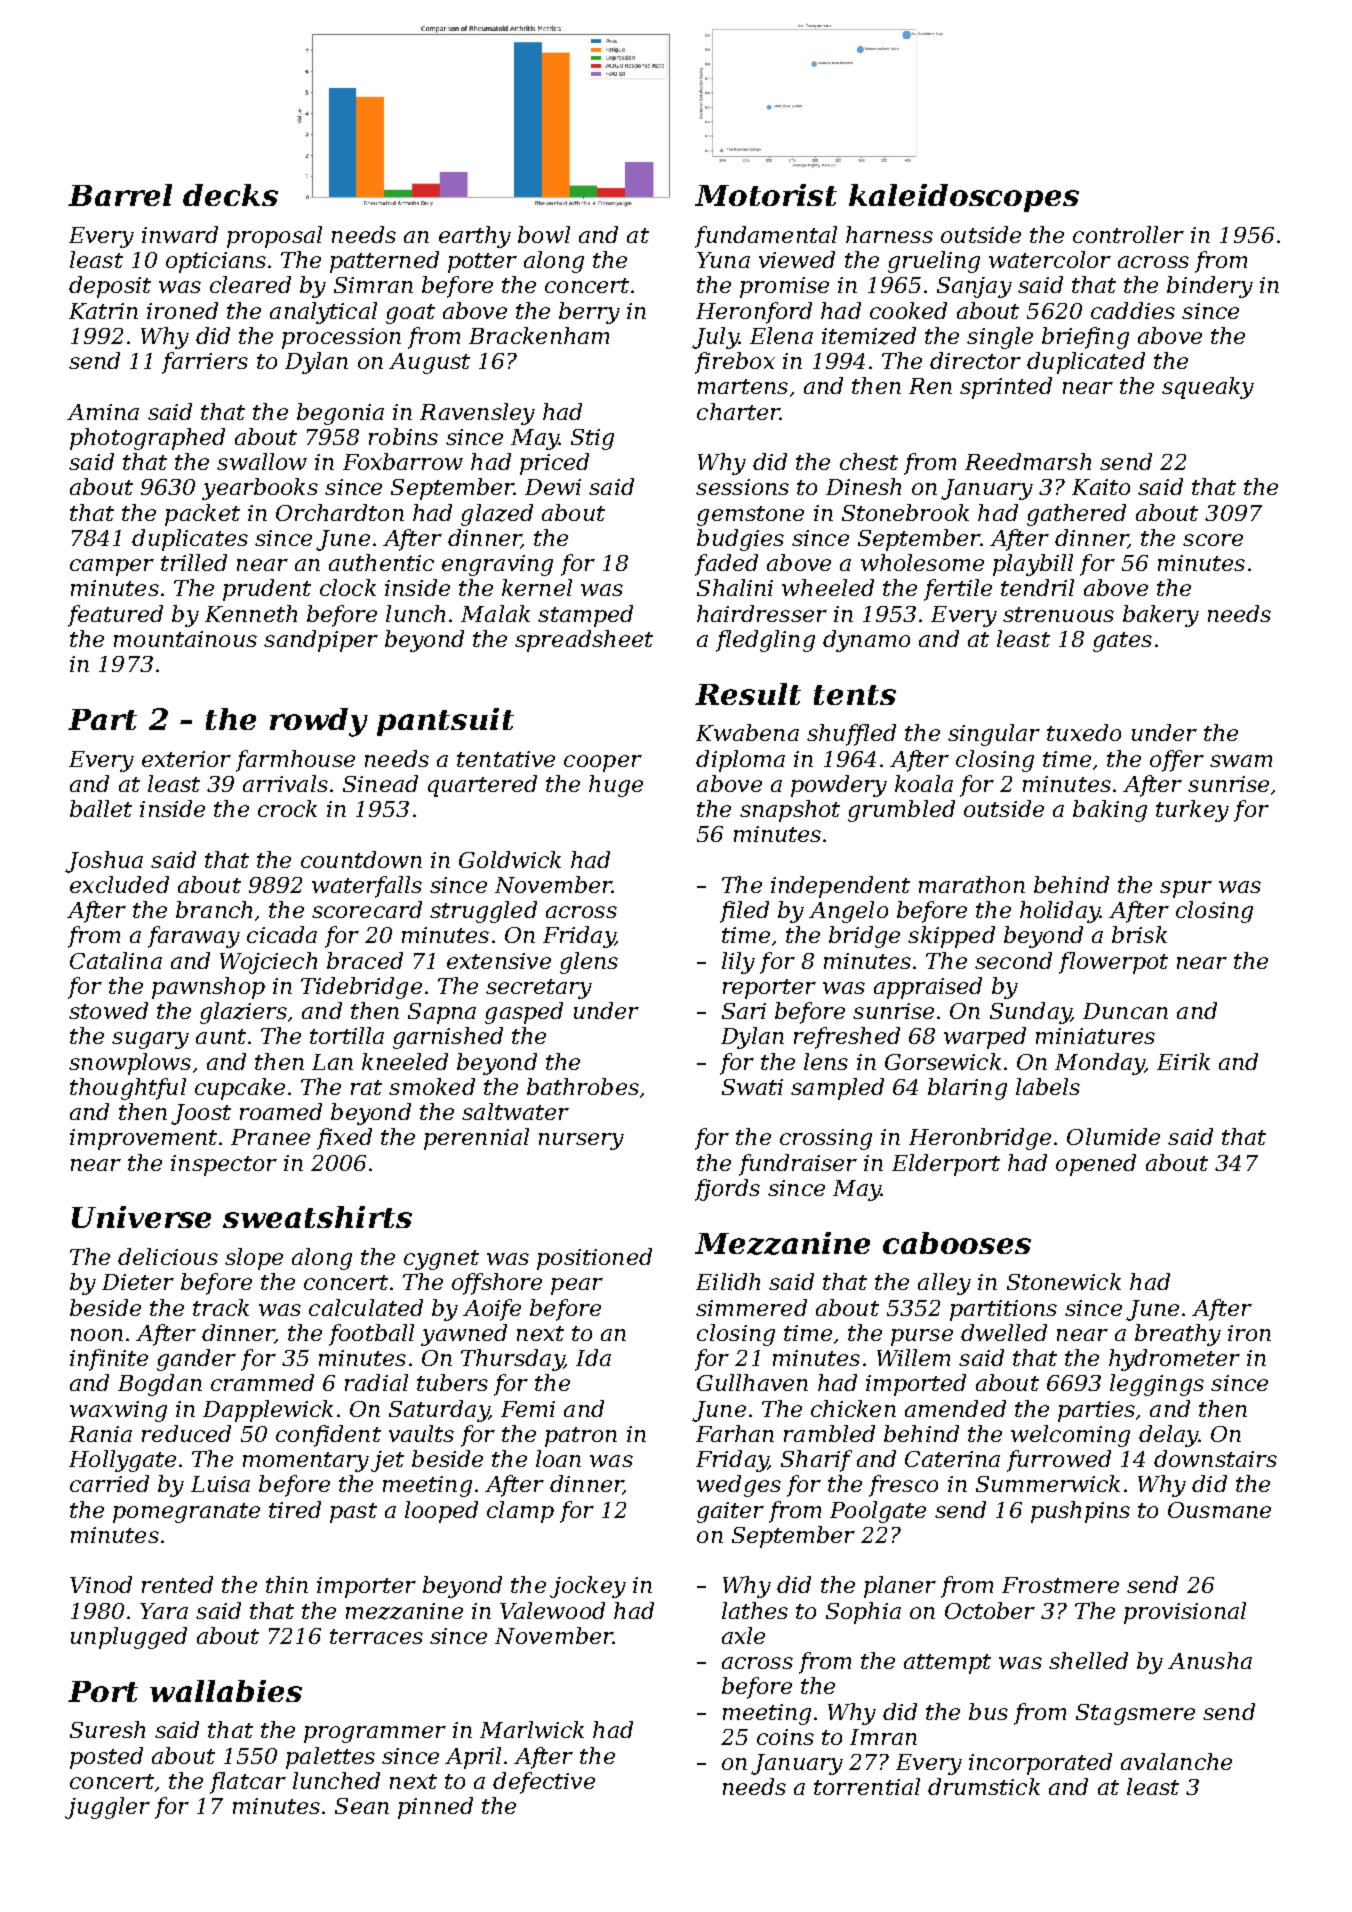 This screenshot has width=1352, height=1912. Describe the element at coordinates (483, 912) in the screenshot. I see `struggled` at that location.
